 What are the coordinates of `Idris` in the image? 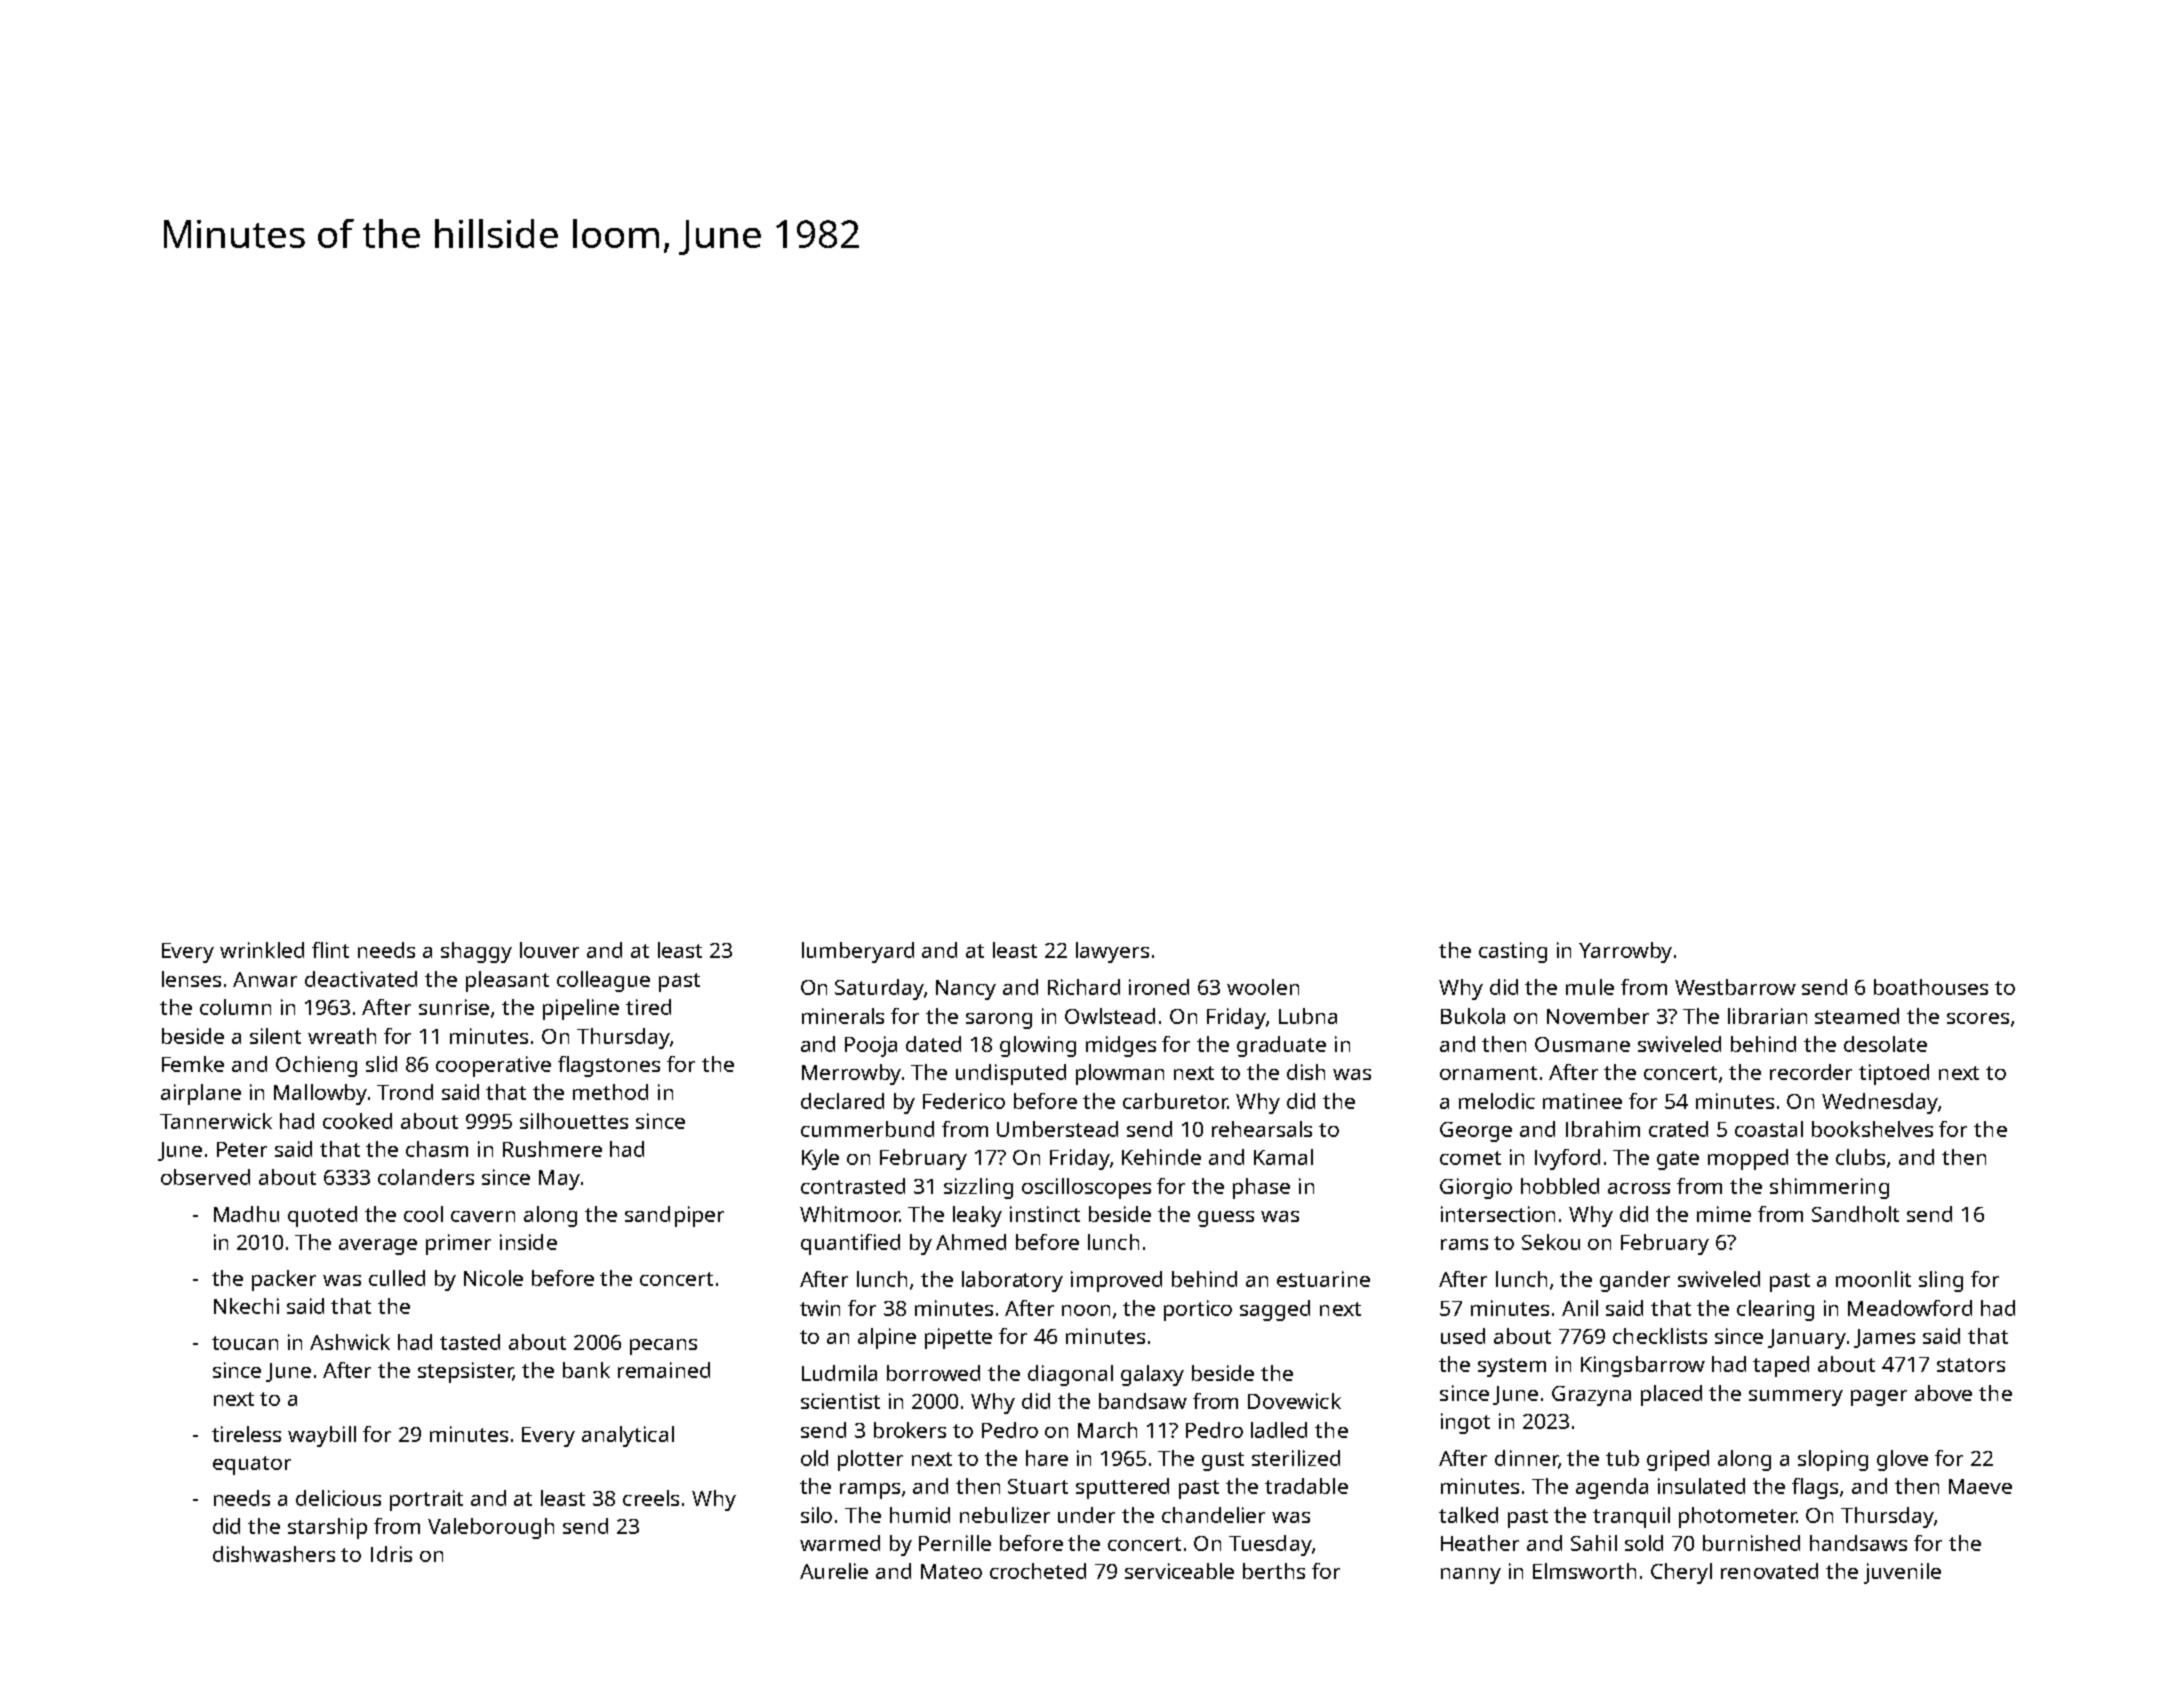 It's located at (391, 1554).
